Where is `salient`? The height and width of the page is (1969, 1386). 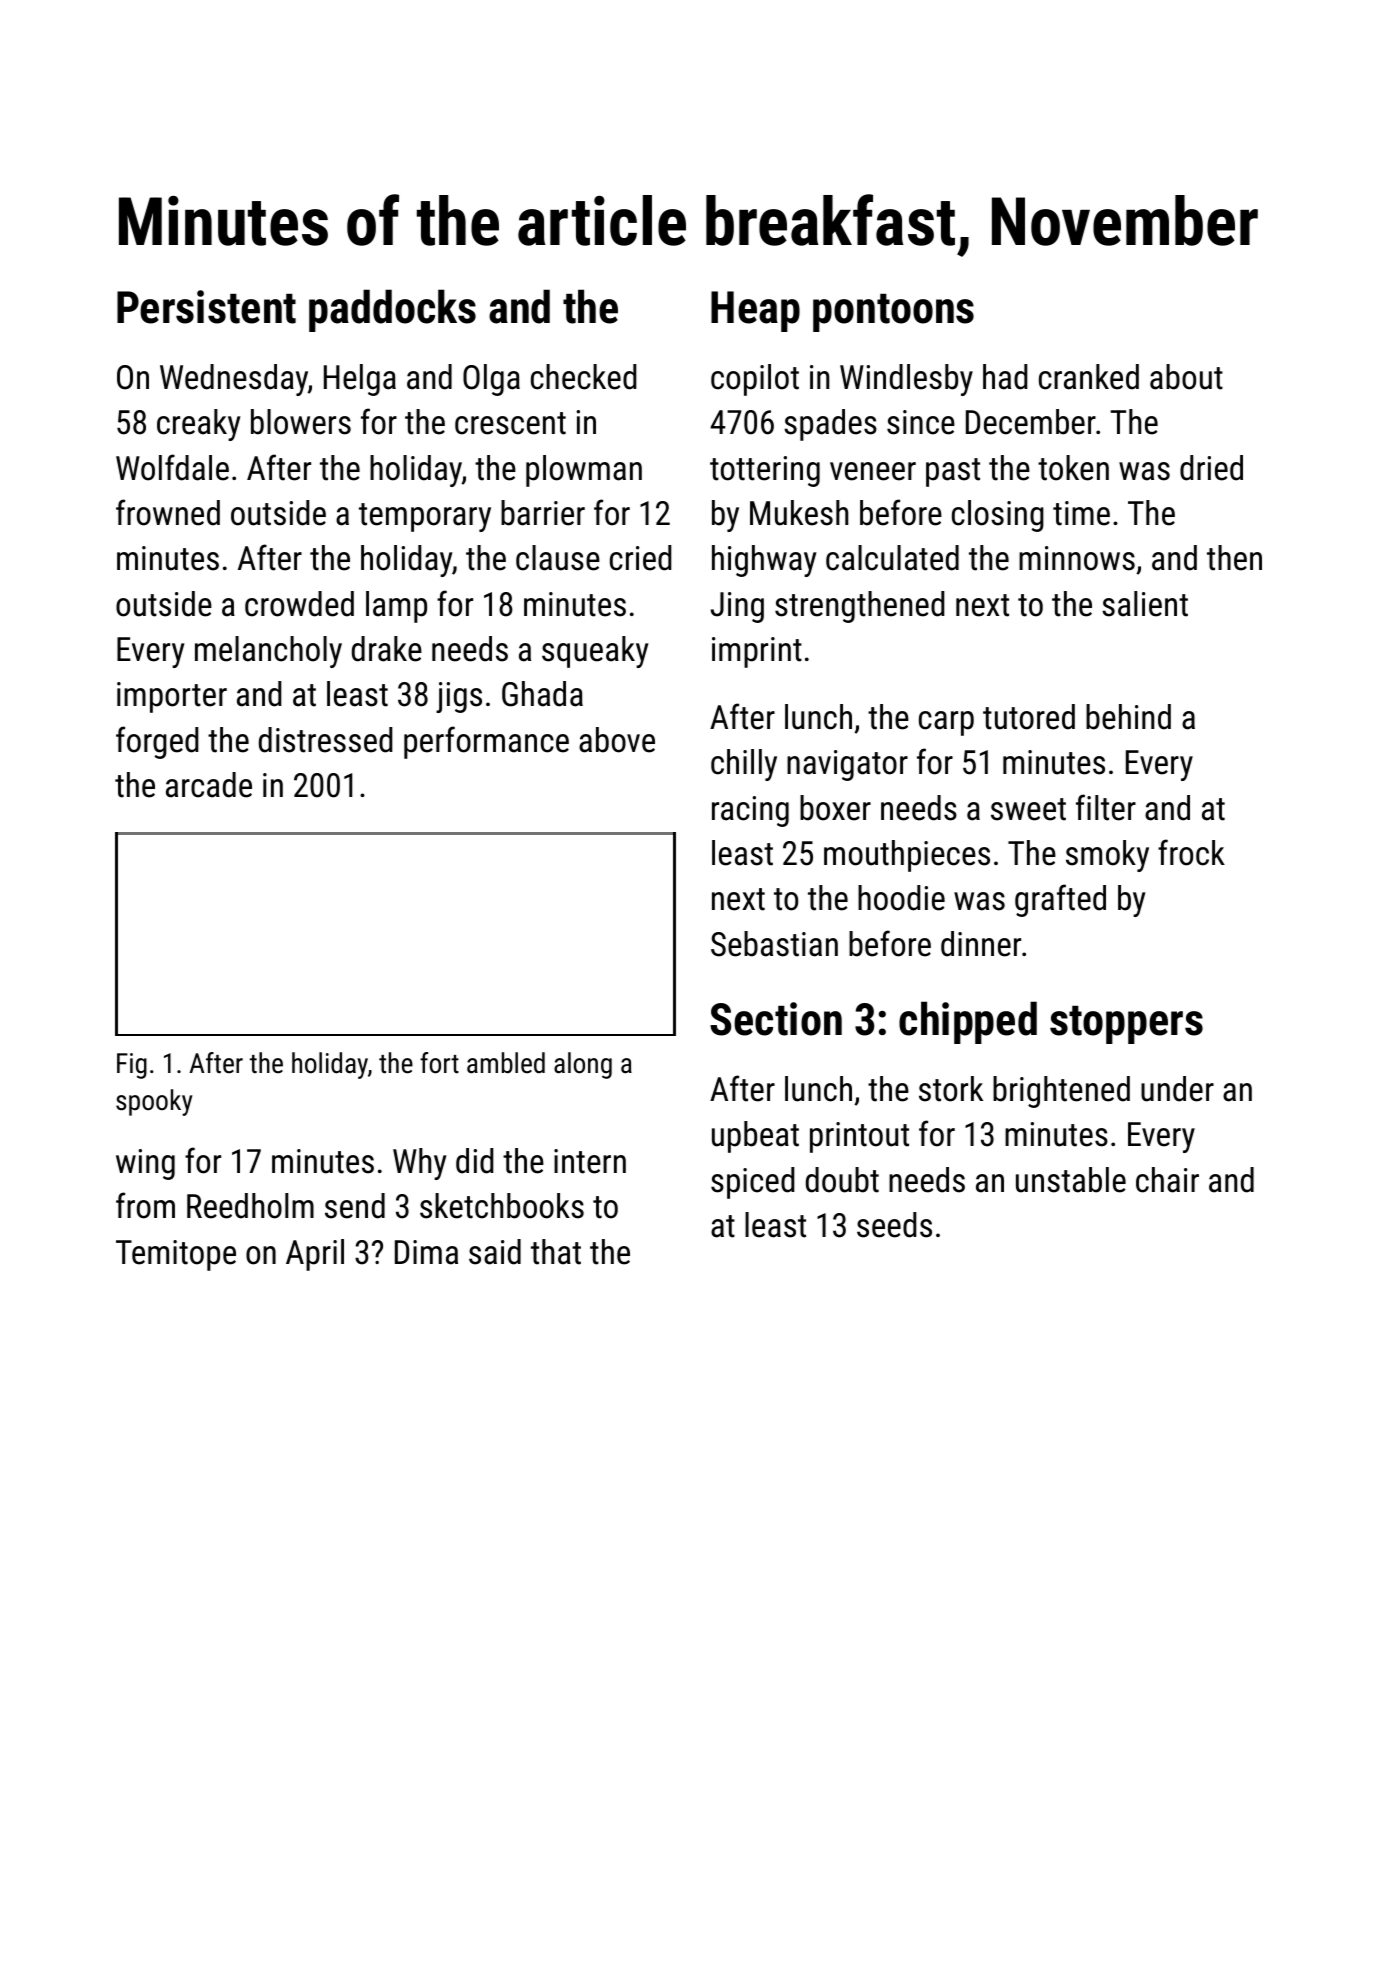
salient is located at coordinates (1145, 604).
